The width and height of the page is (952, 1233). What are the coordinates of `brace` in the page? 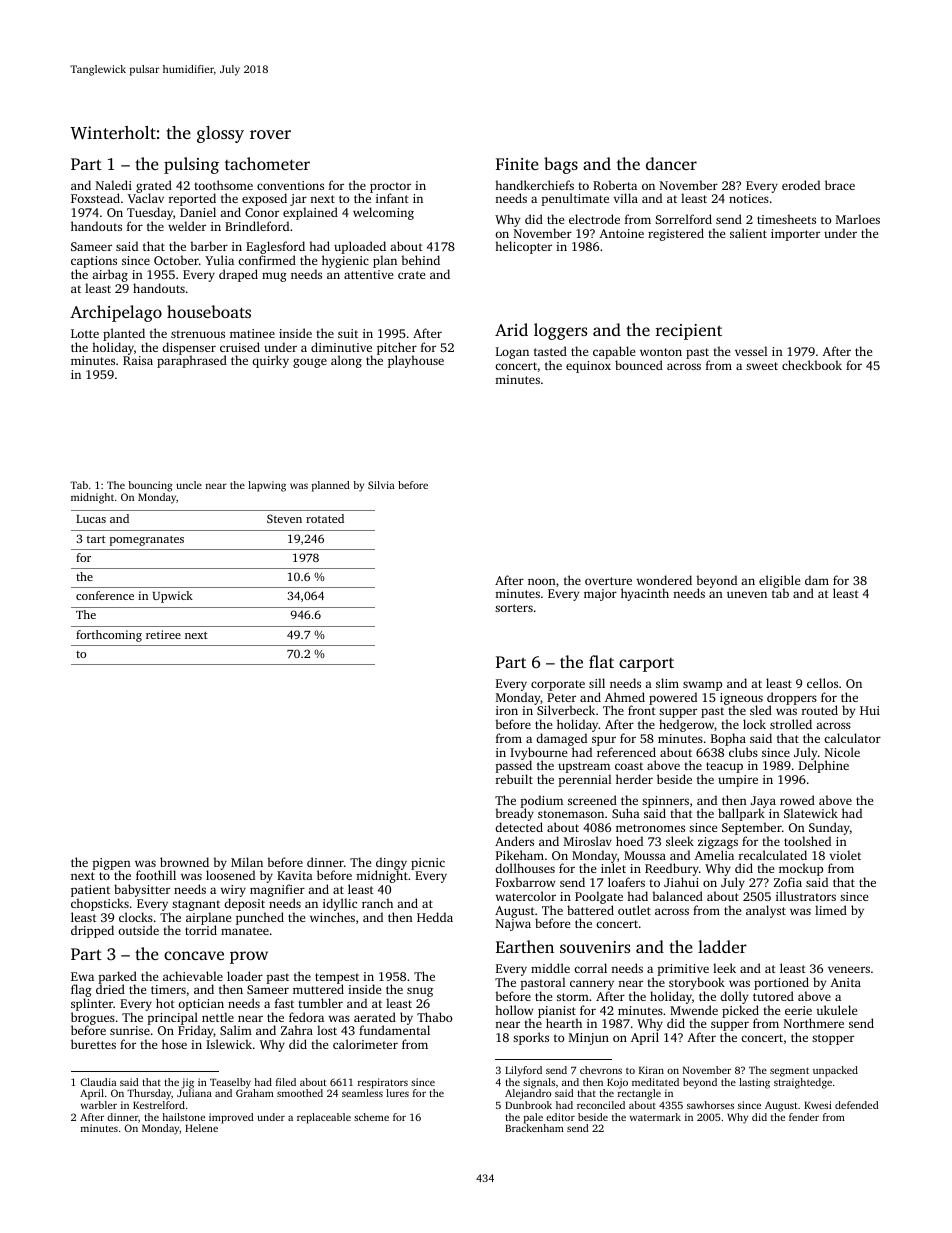 It's located at (840, 185).
